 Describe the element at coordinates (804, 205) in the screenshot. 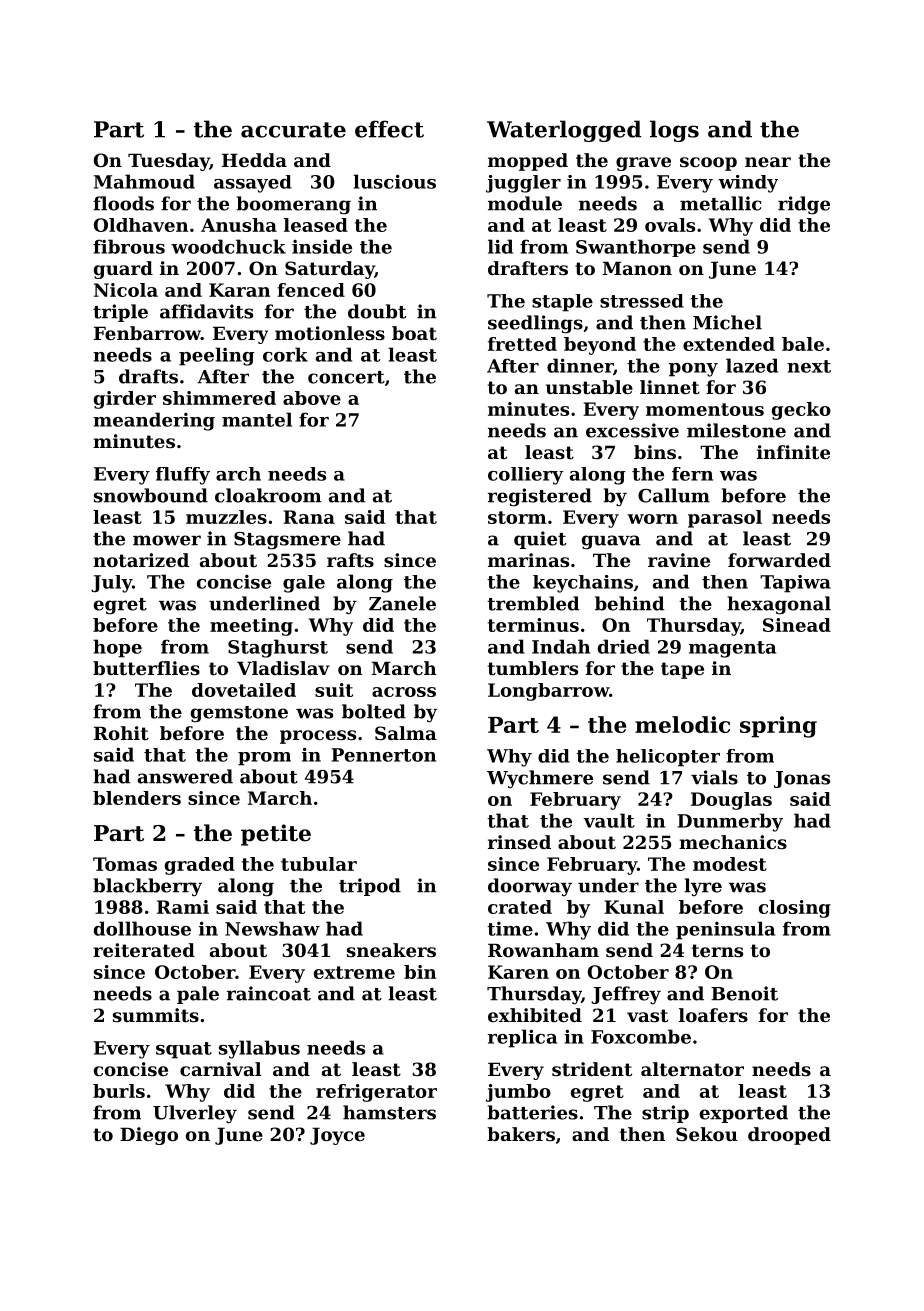

I see `ridge` at that location.
